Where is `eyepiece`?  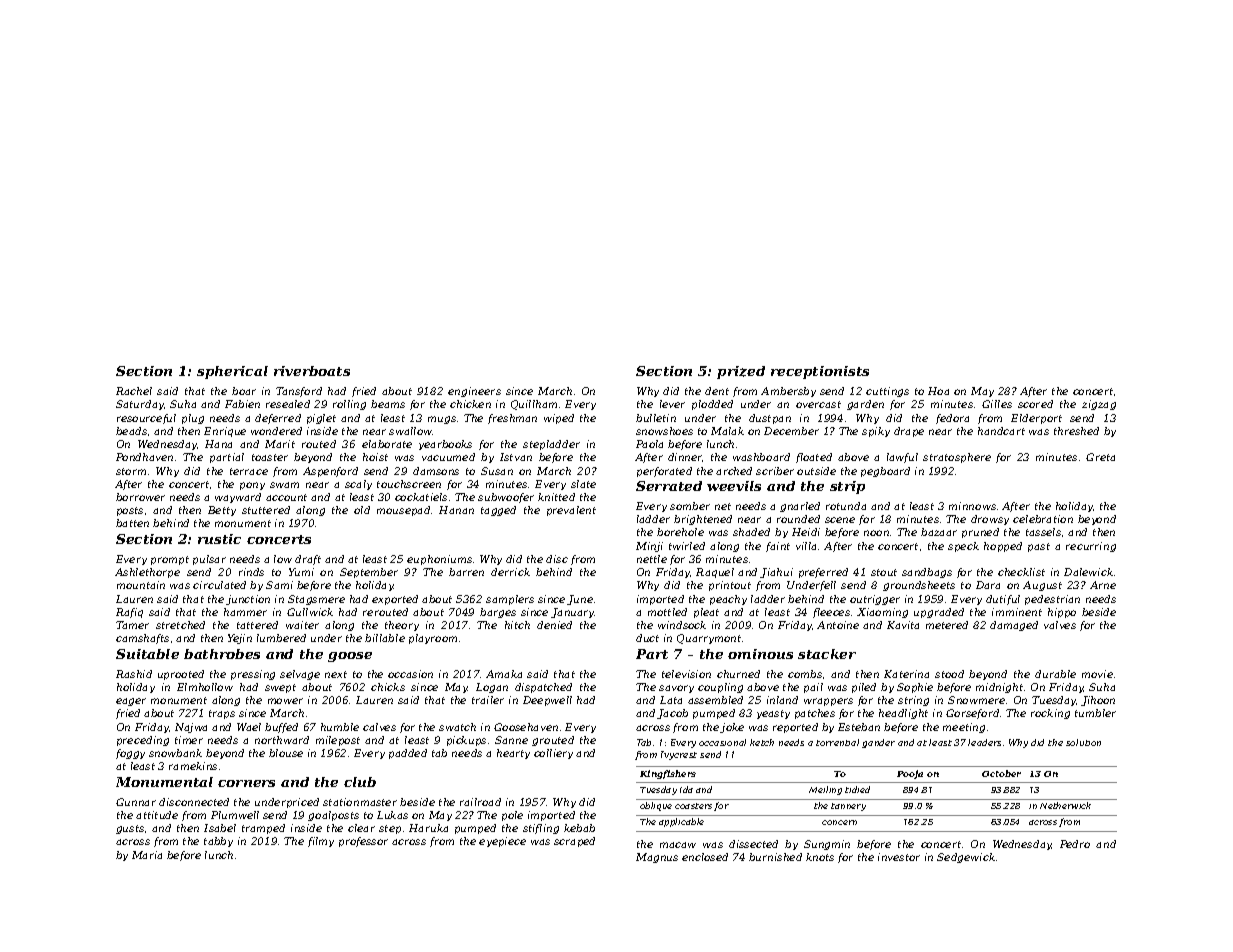 eyepiece is located at coordinates (502, 842).
